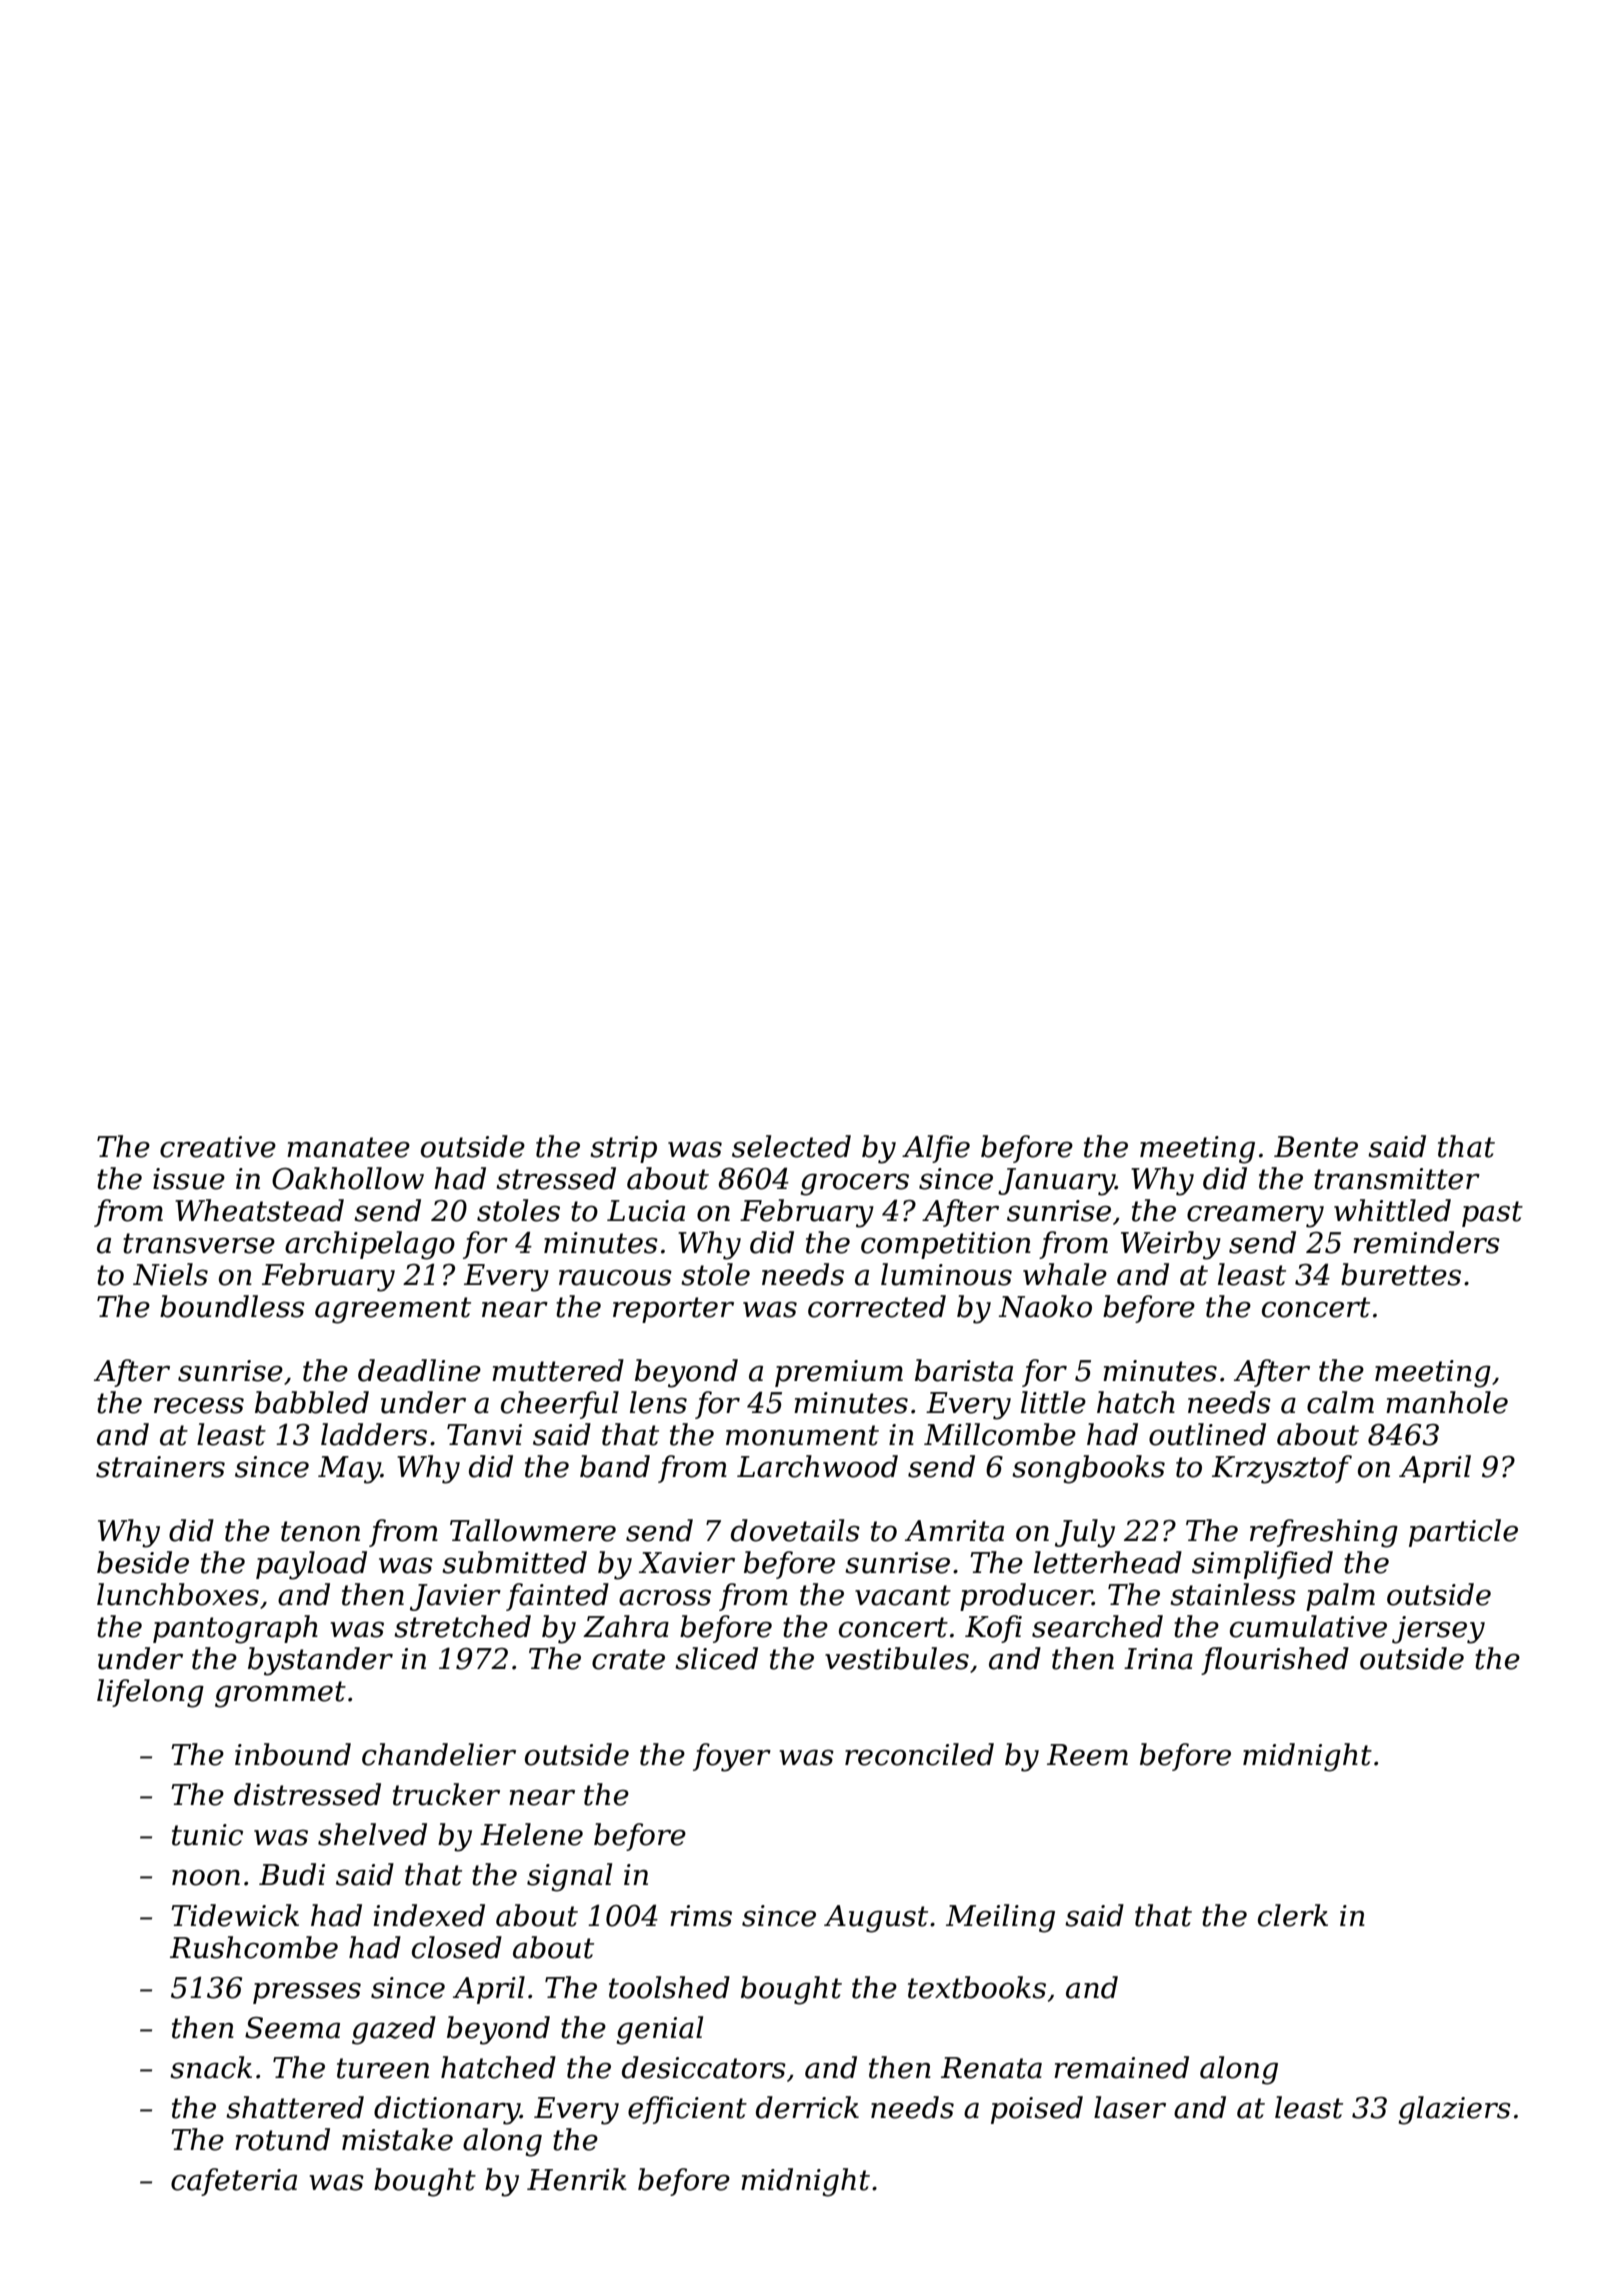 The height and width of the image is (2292, 1620). Describe the element at coordinates (919, 1754) in the image. I see `reconciled` at that location.
